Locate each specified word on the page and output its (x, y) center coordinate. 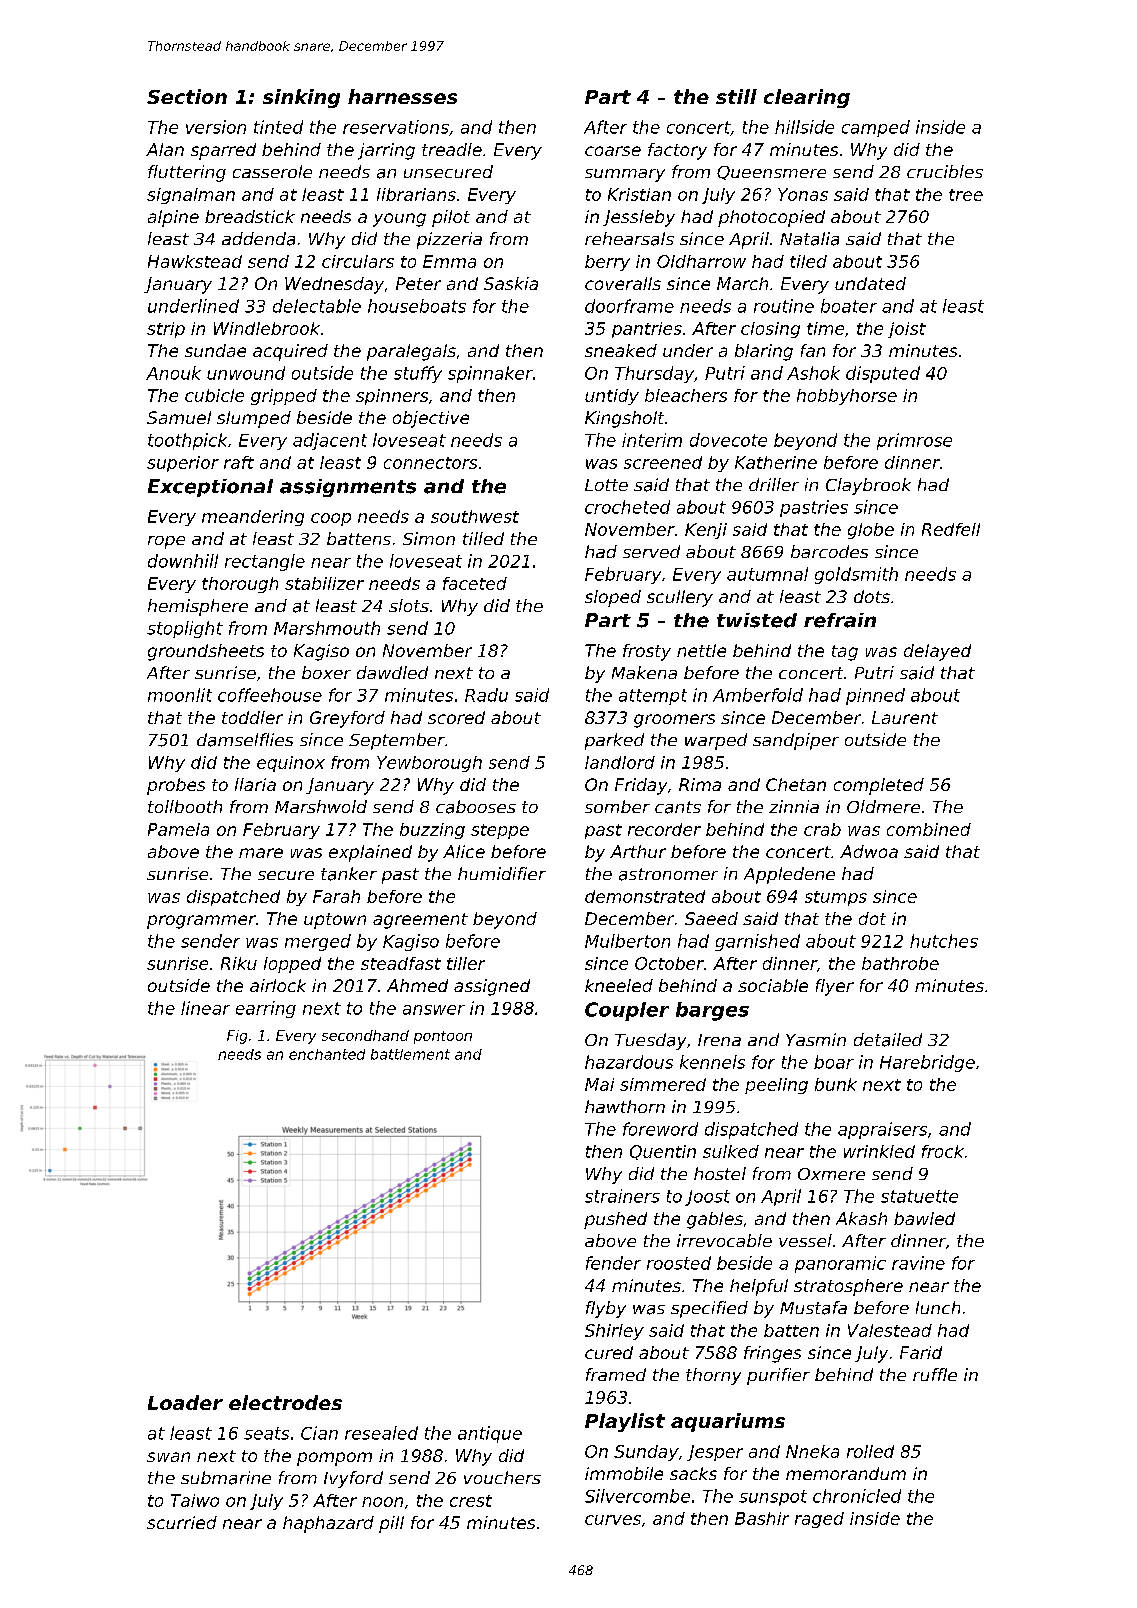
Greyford (347, 719)
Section (187, 96)
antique (490, 1434)
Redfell (951, 529)
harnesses (402, 96)
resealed (381, 1433)
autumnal (767, 574)
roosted (679, 1263)
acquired (290, 352)
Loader (185, 1402)
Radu (486, 695)
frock (943, 1151)
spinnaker (490, 374)
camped (876, 128)
